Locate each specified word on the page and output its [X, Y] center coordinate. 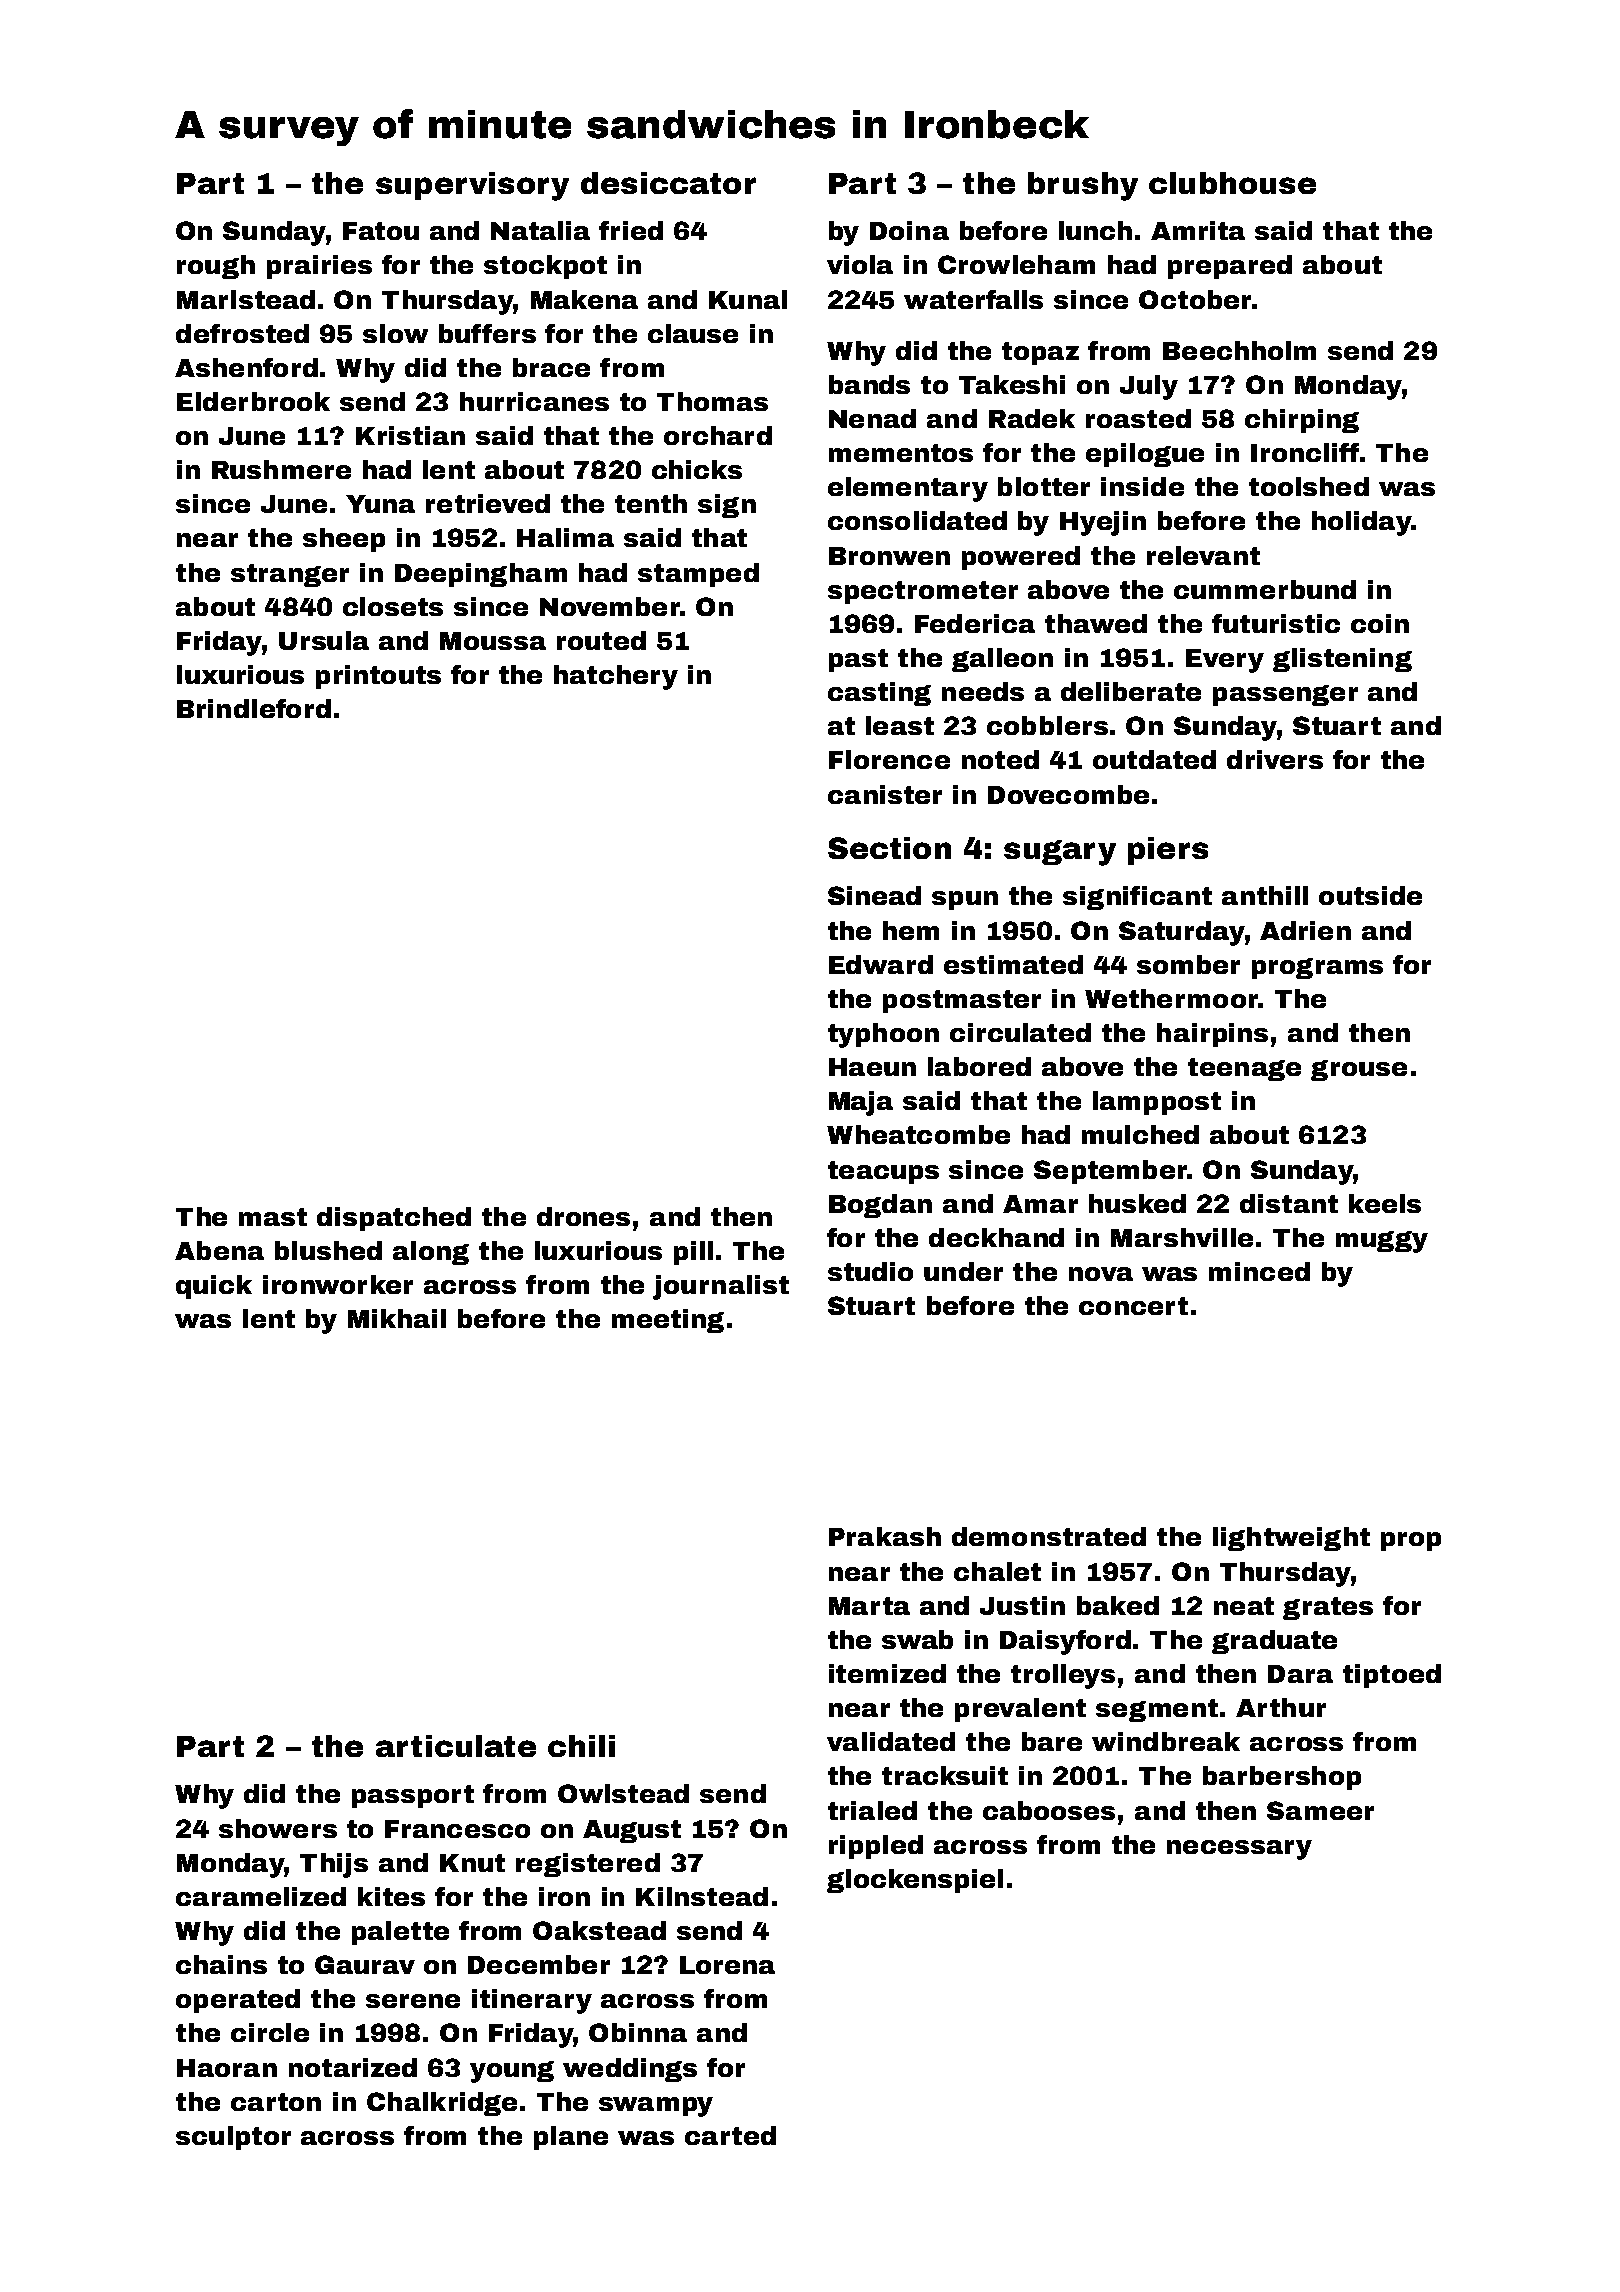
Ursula [324, 640]
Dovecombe [1068, 794]
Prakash [885, 1536]
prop [1411, 1541]
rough [216, 267]
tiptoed [1392, 1676]
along [431, 1253]
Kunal [748, 299]
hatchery [616, 677]
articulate [456, 1746]
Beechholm [1239, 350]
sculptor [233, 2138]
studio [870, 1271]
